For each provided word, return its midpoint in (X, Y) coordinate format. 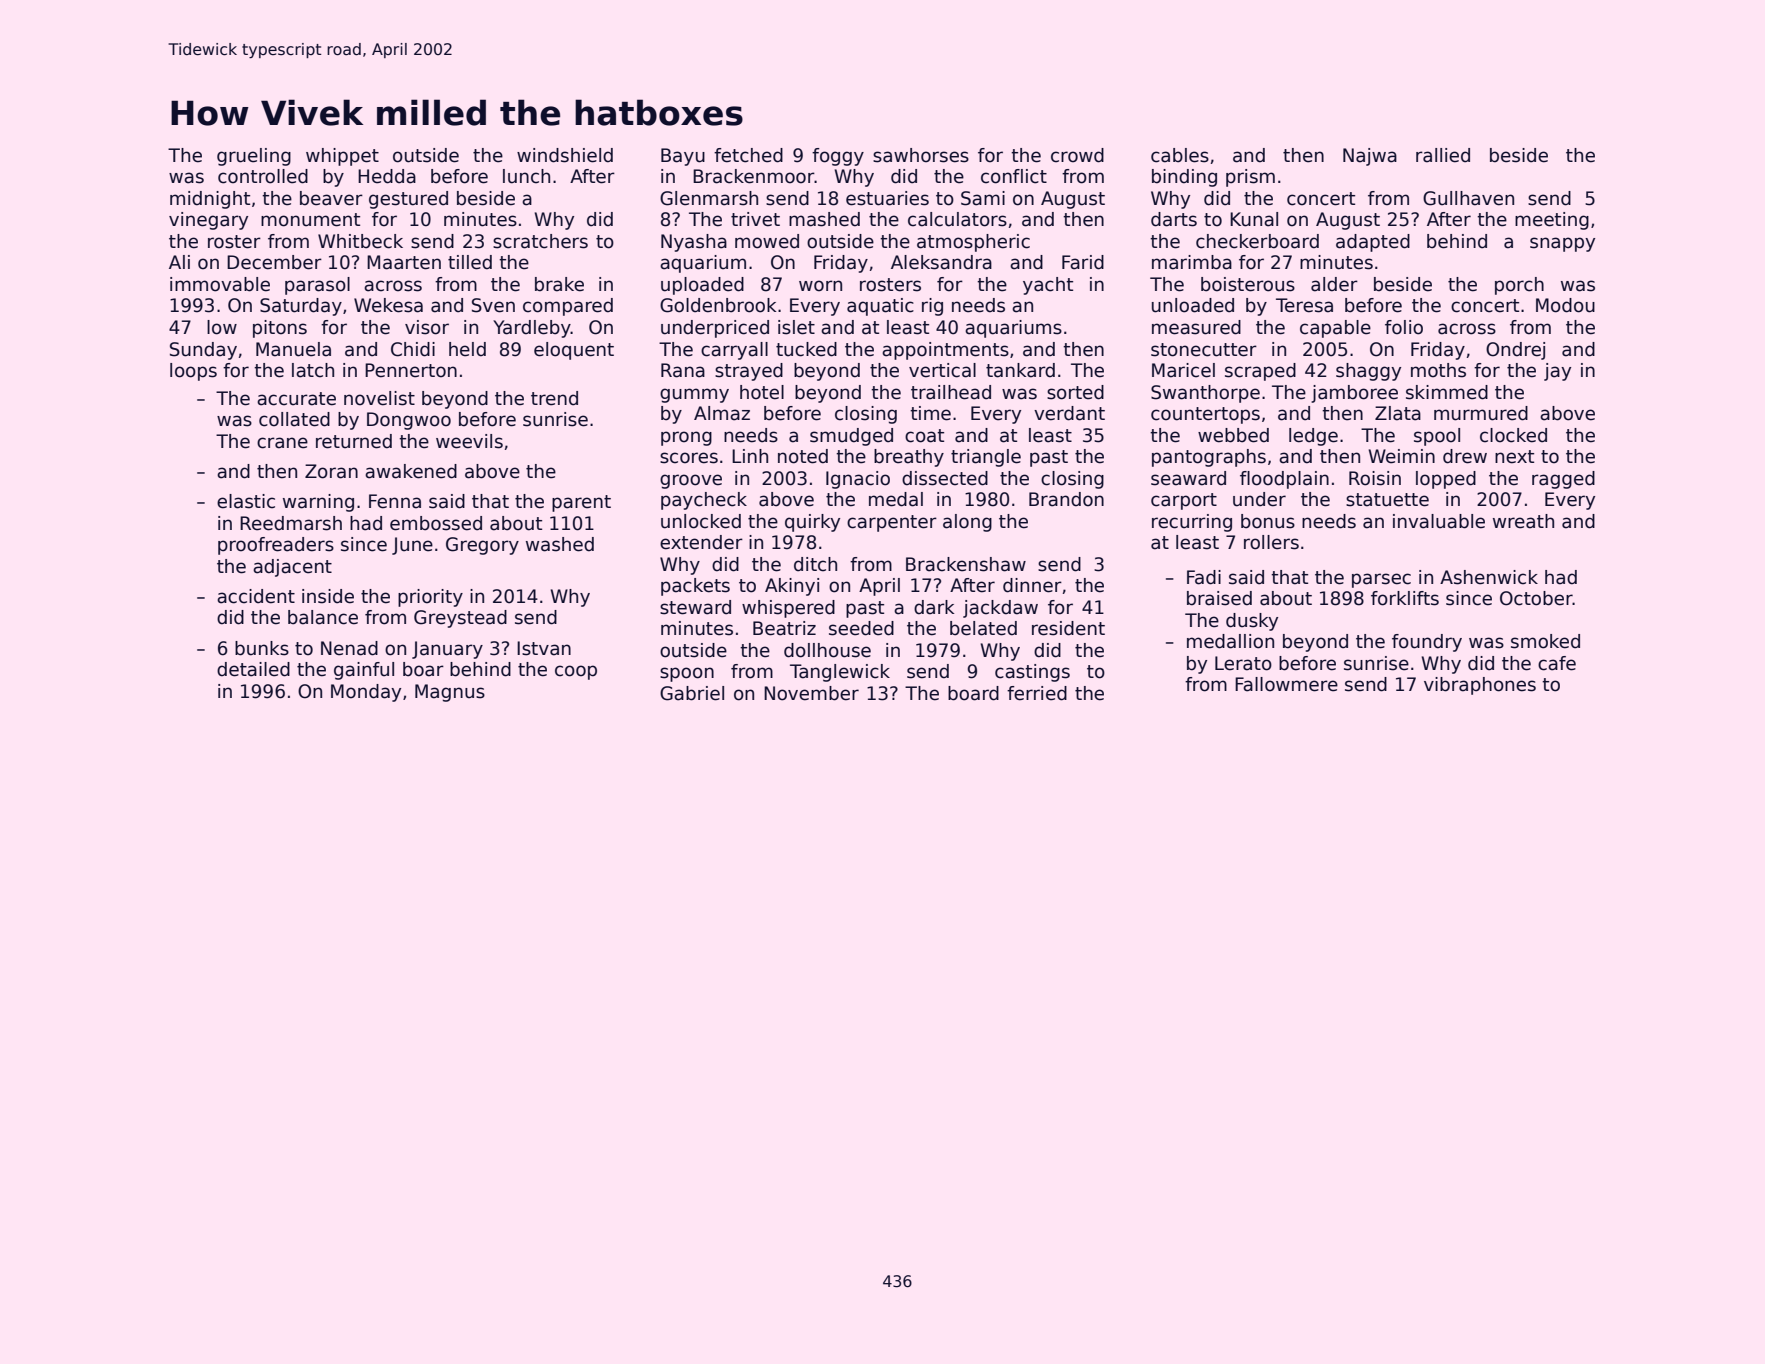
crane (282, 443)
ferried (1037, 693)
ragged (1563, 480)
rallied (1443, 155)
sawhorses (921, 155)
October (1536, 598)
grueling (254, 157)
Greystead (460, 619)
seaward (1188, 478)
